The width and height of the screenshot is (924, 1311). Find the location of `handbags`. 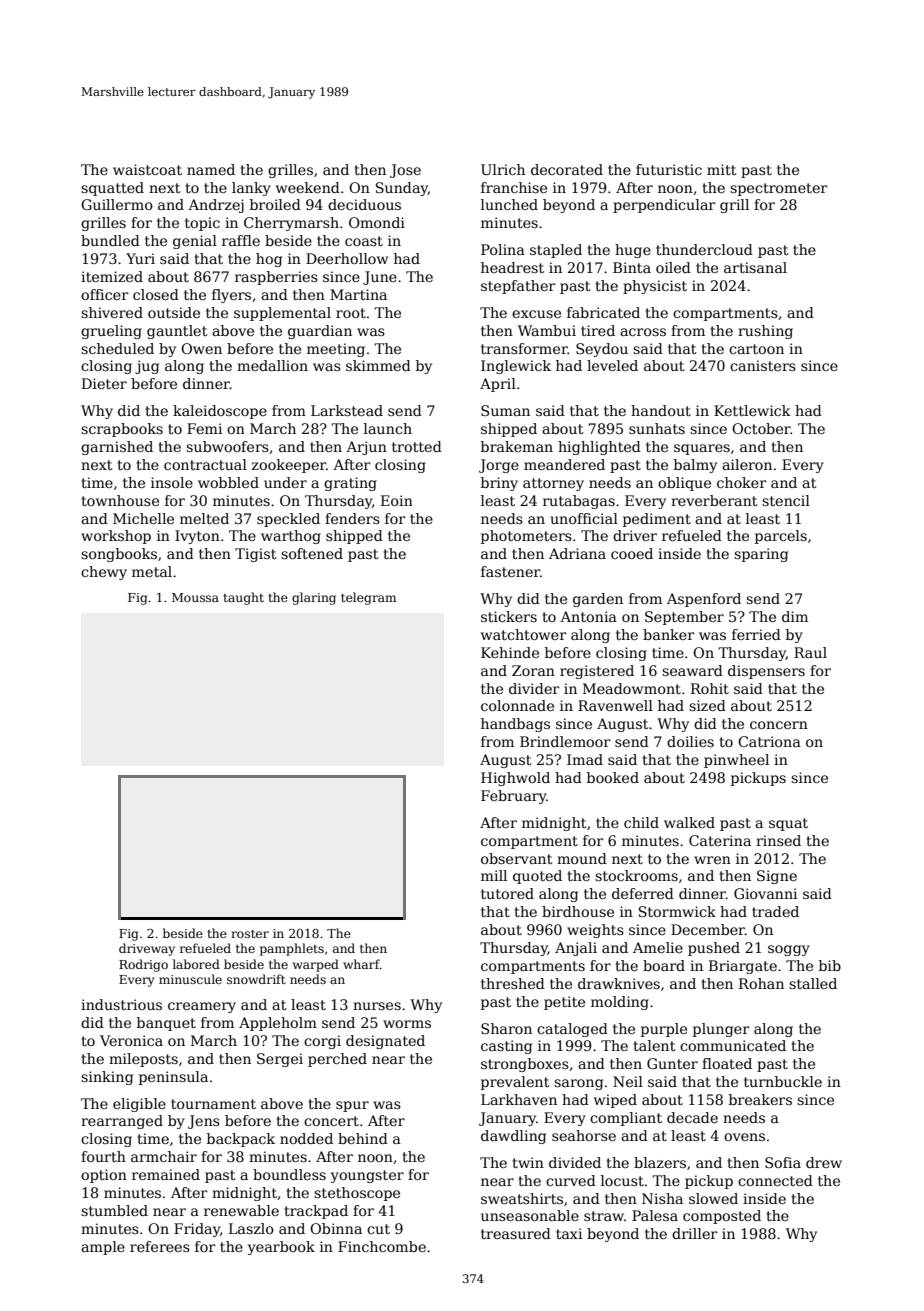

handbags is located at coordinates (515, 725).
